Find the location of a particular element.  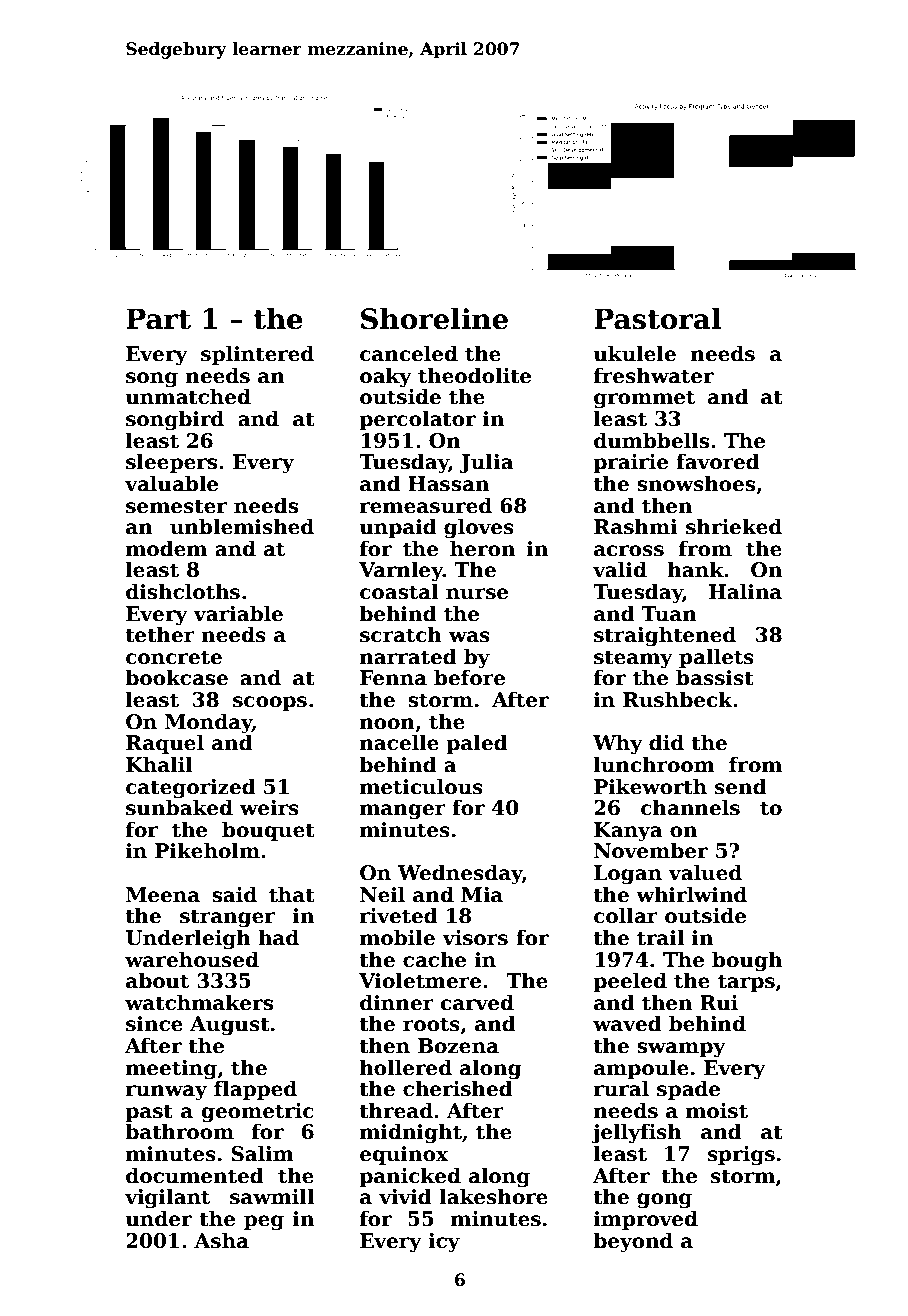

about is located at coordinates (157, 980).
